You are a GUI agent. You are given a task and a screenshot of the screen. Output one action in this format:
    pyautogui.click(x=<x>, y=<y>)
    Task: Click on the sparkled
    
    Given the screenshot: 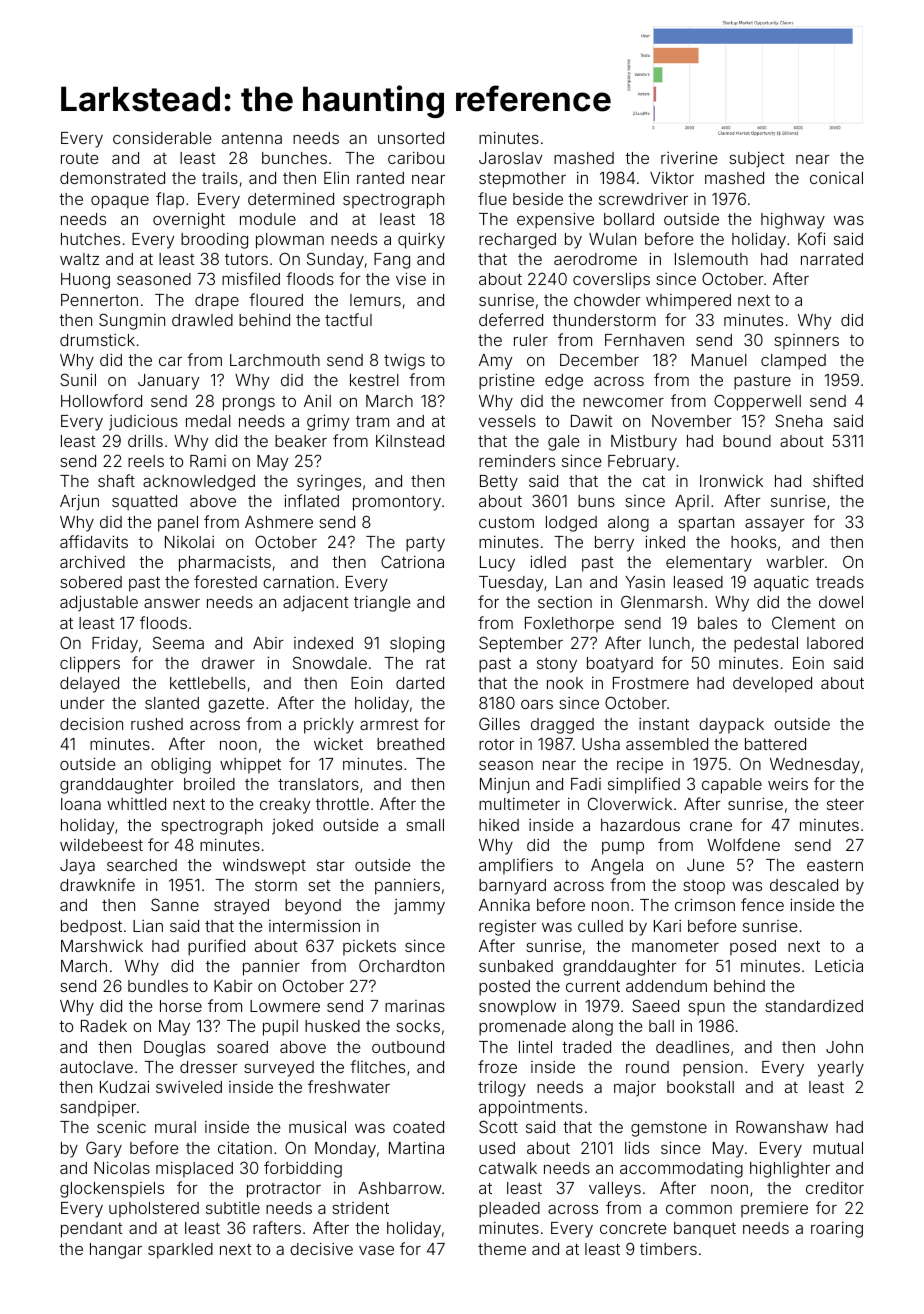 What is the action you would take?
    pyautogui.click(x=180, y=1251)
